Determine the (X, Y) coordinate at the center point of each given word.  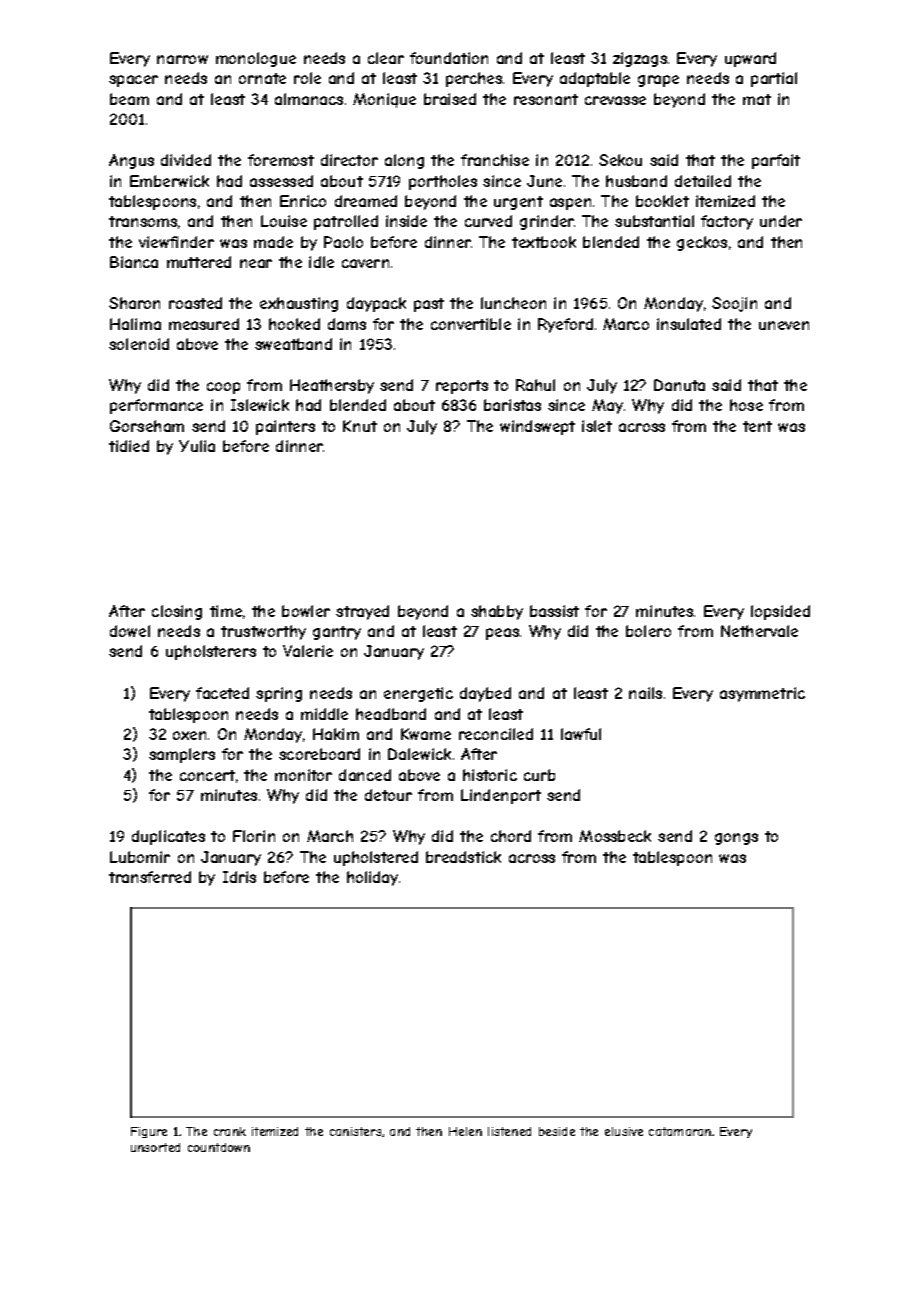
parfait (776, 161)
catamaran (680, 1131)
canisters (355, 1131)
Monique (384, 100)
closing (177, 612)
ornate (262, 78)
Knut (360, 426)
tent (757, 426)
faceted (222, 693)
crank (230, 1131)
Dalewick (419, 754)
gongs (736, 839)
